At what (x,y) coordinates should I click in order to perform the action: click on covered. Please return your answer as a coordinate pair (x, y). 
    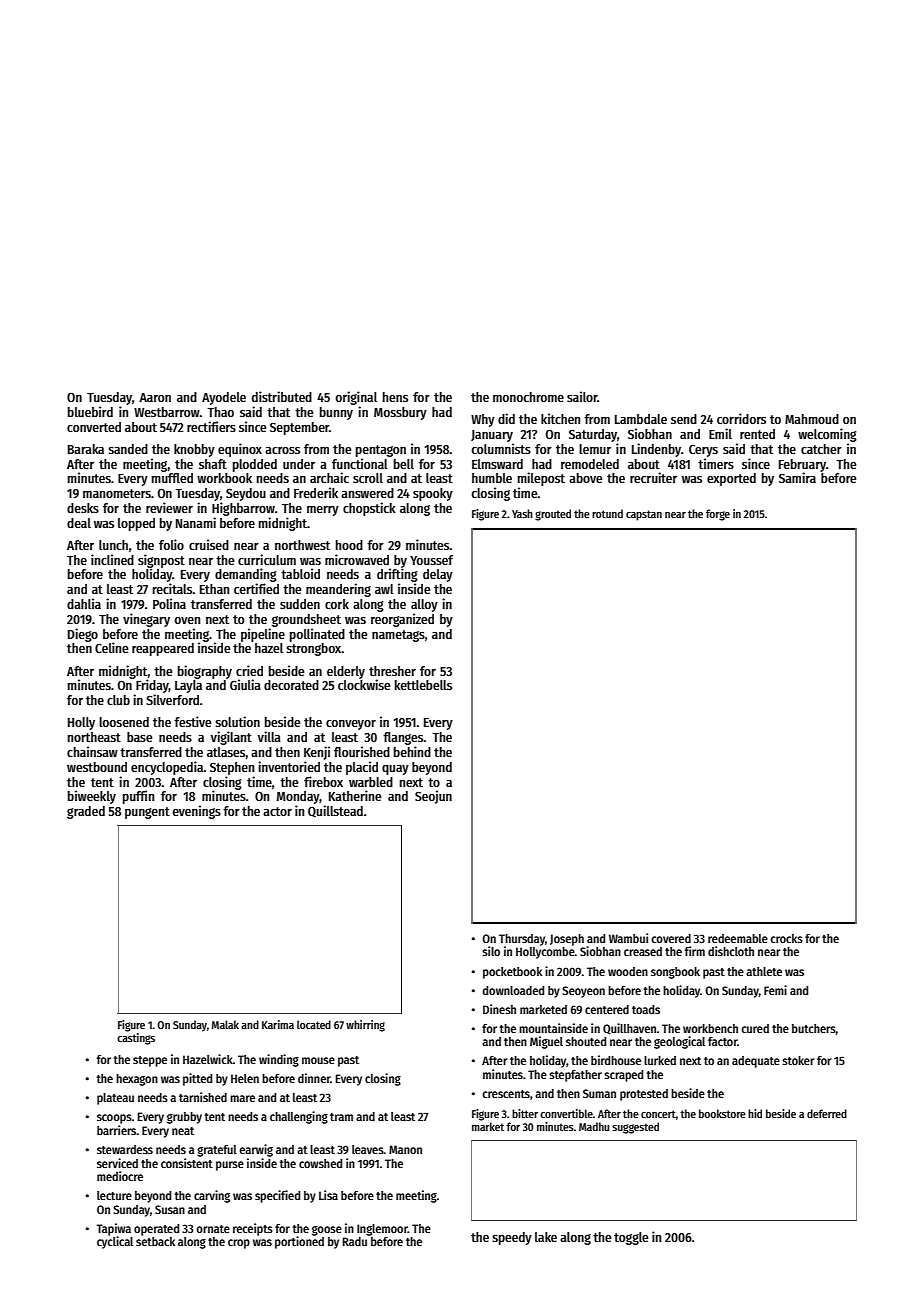
    Looking at the image, I should click on (671, 938).
